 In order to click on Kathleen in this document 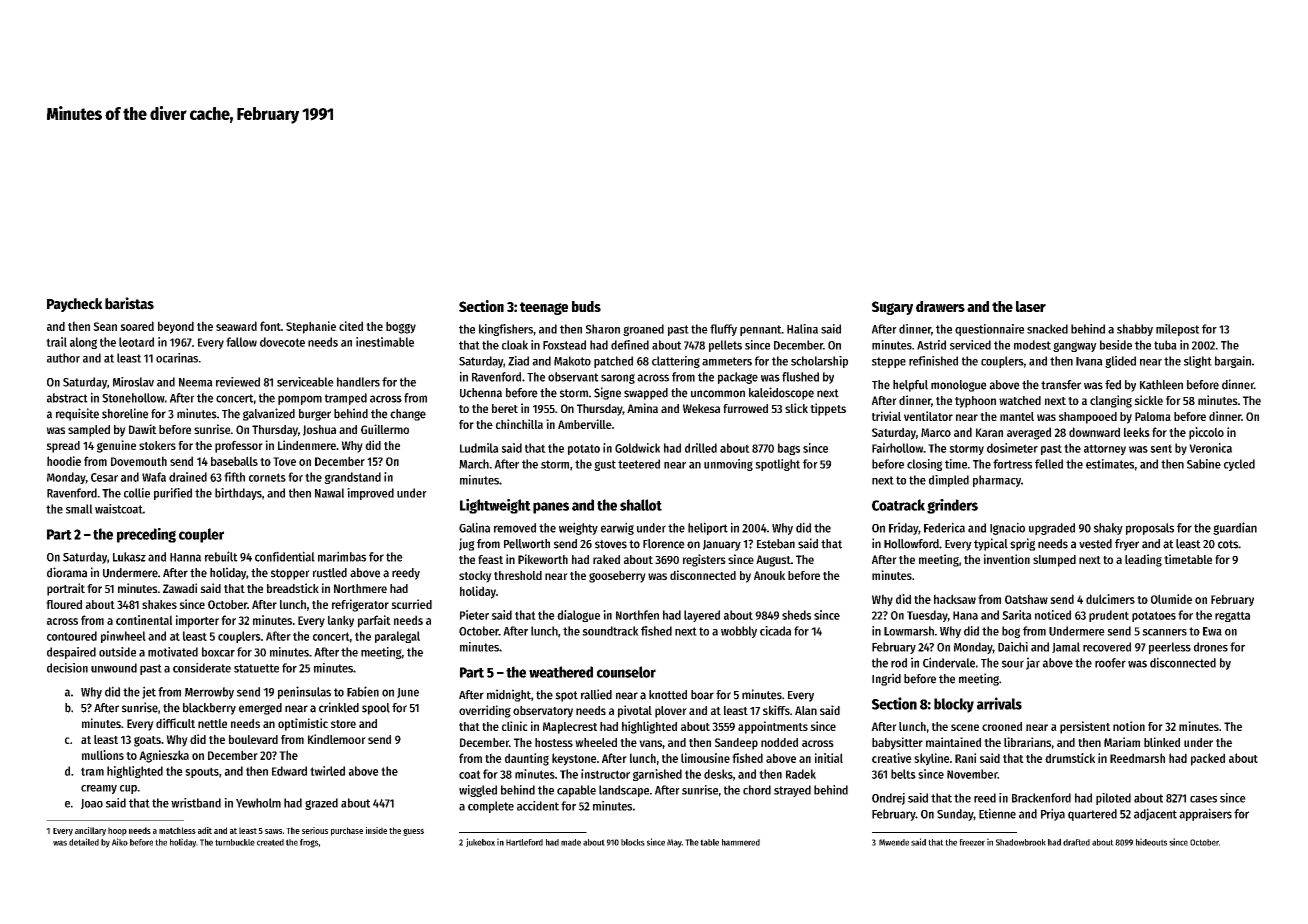, I will do `click(1161, 385)`.
